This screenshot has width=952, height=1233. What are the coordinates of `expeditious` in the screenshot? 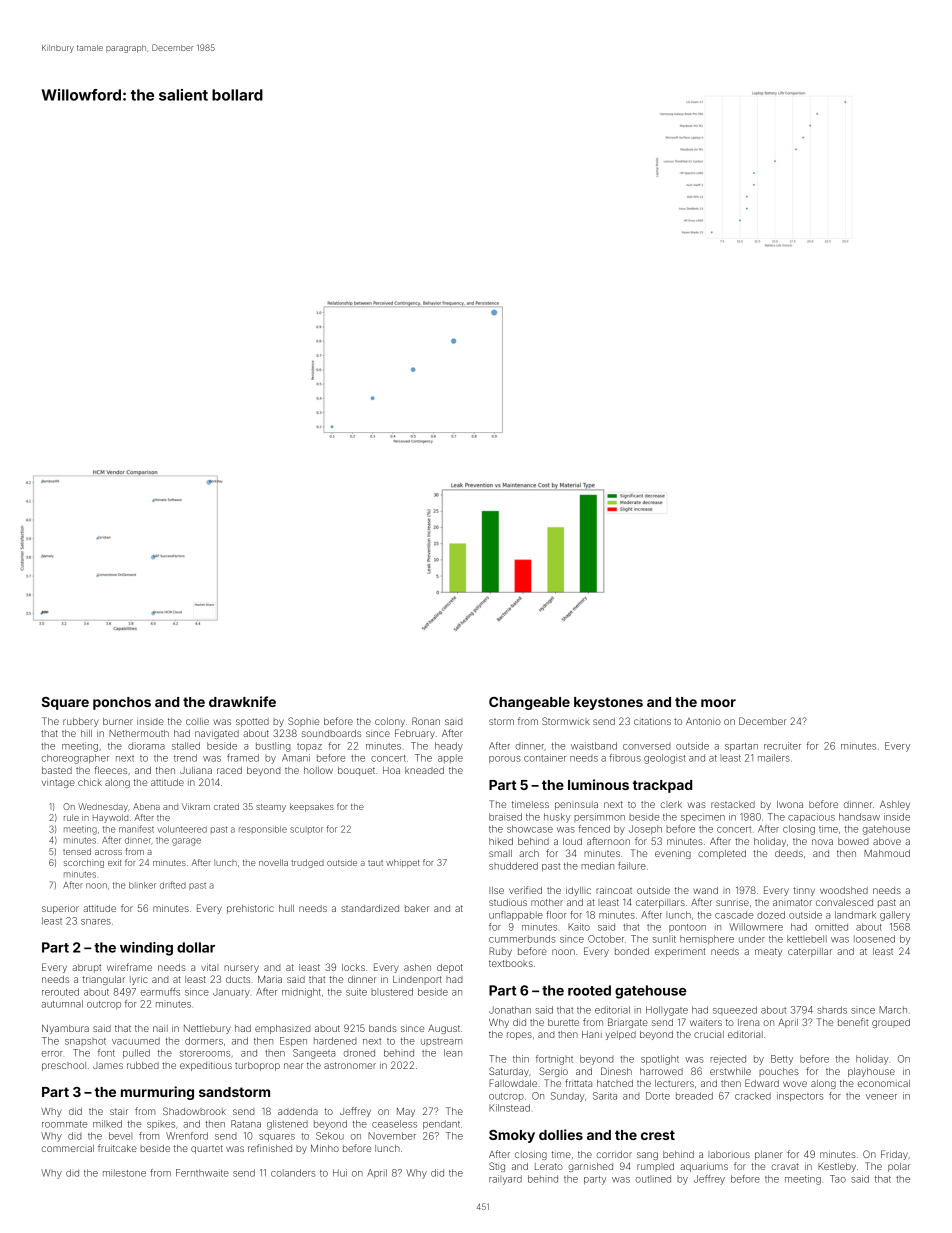 It's located at (206, 1066).
